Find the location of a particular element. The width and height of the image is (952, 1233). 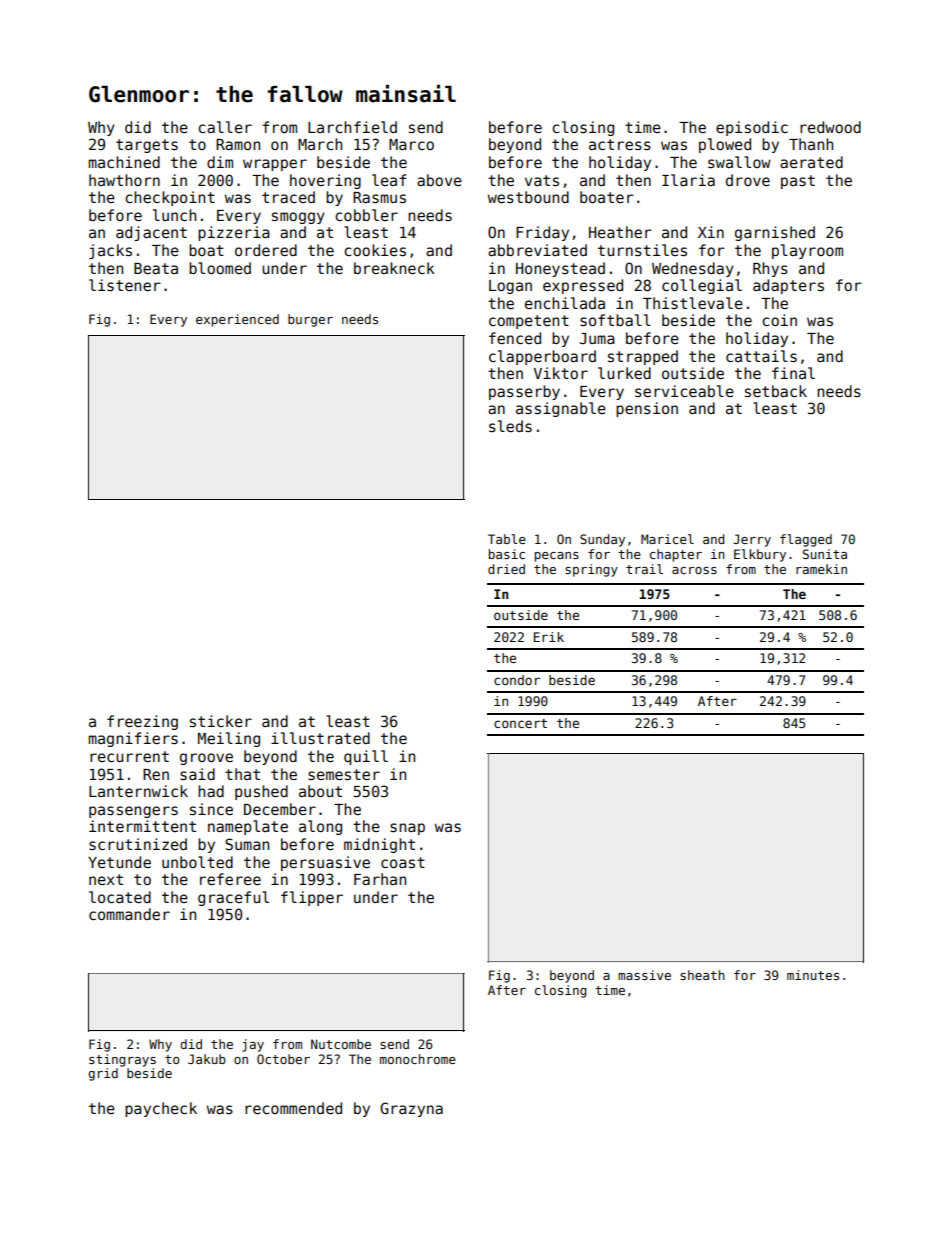

vats is located at coordinates (542, 180).
